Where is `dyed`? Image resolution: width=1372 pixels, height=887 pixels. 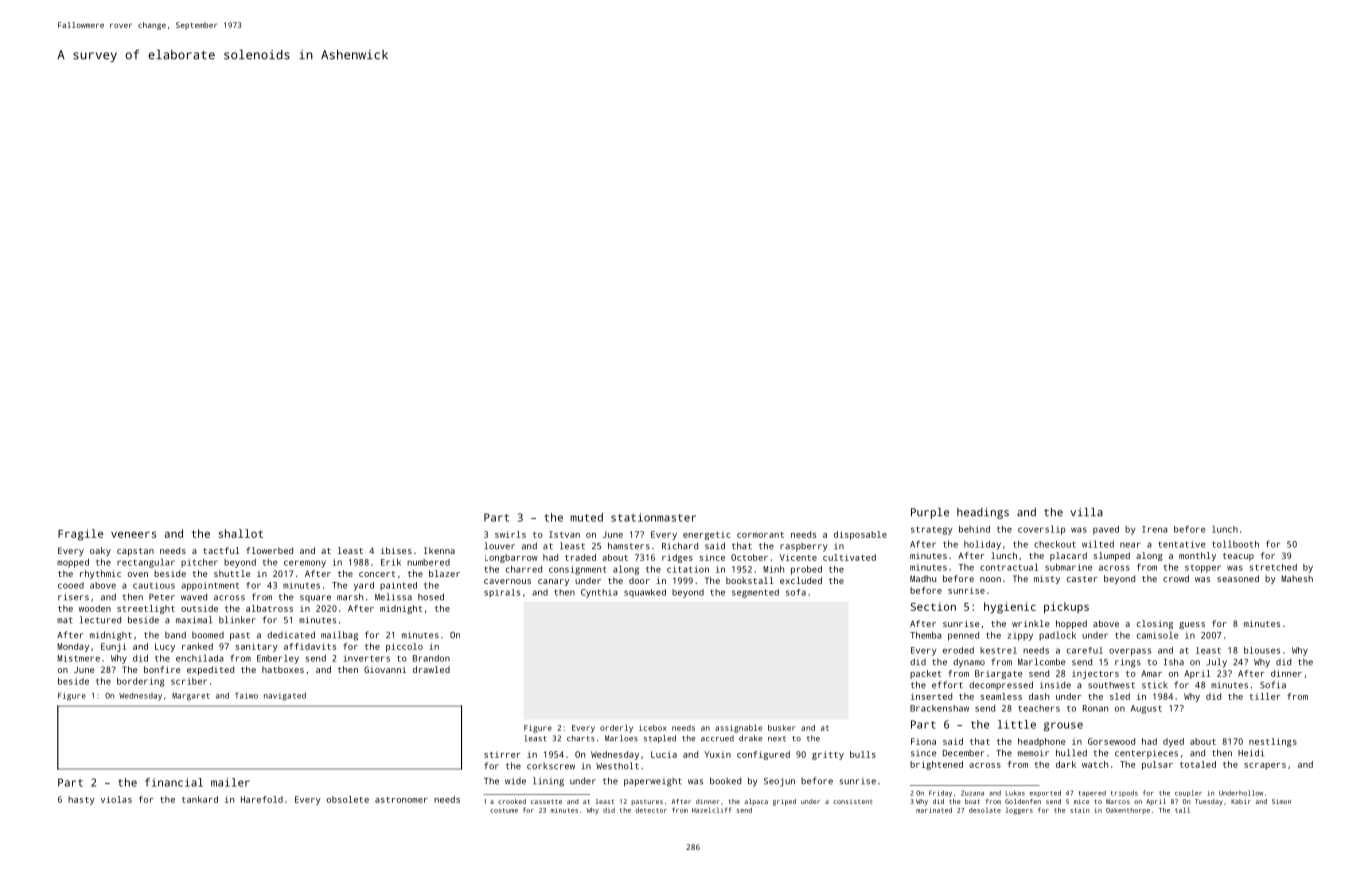
dyed is located at coordinates (1173, 742).
